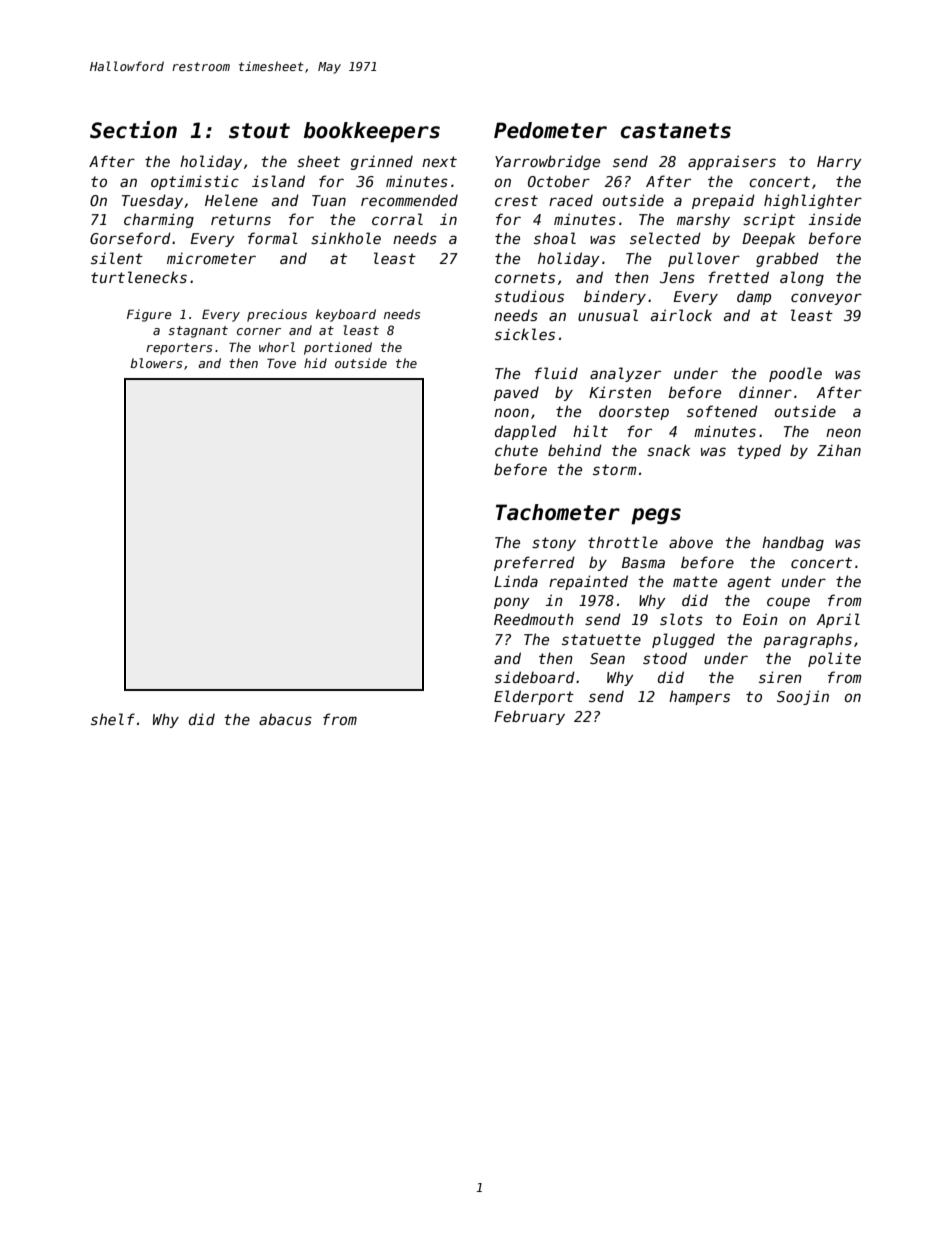  Describe the element at coordinates (676, 131) in the image. I see `castanets` at that location.
